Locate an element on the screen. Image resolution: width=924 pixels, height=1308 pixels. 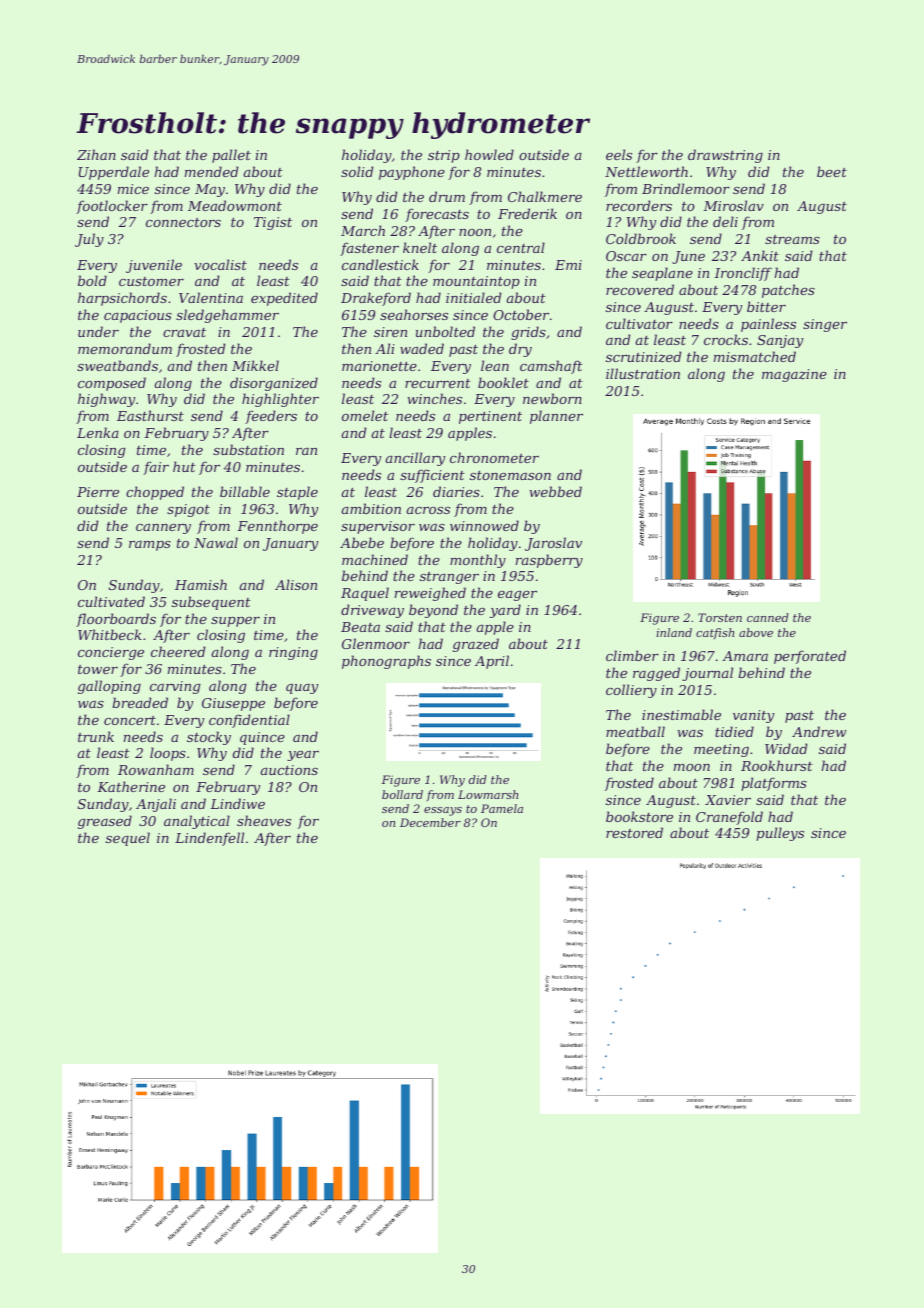
sequel is located at coordinates (128, 839).
